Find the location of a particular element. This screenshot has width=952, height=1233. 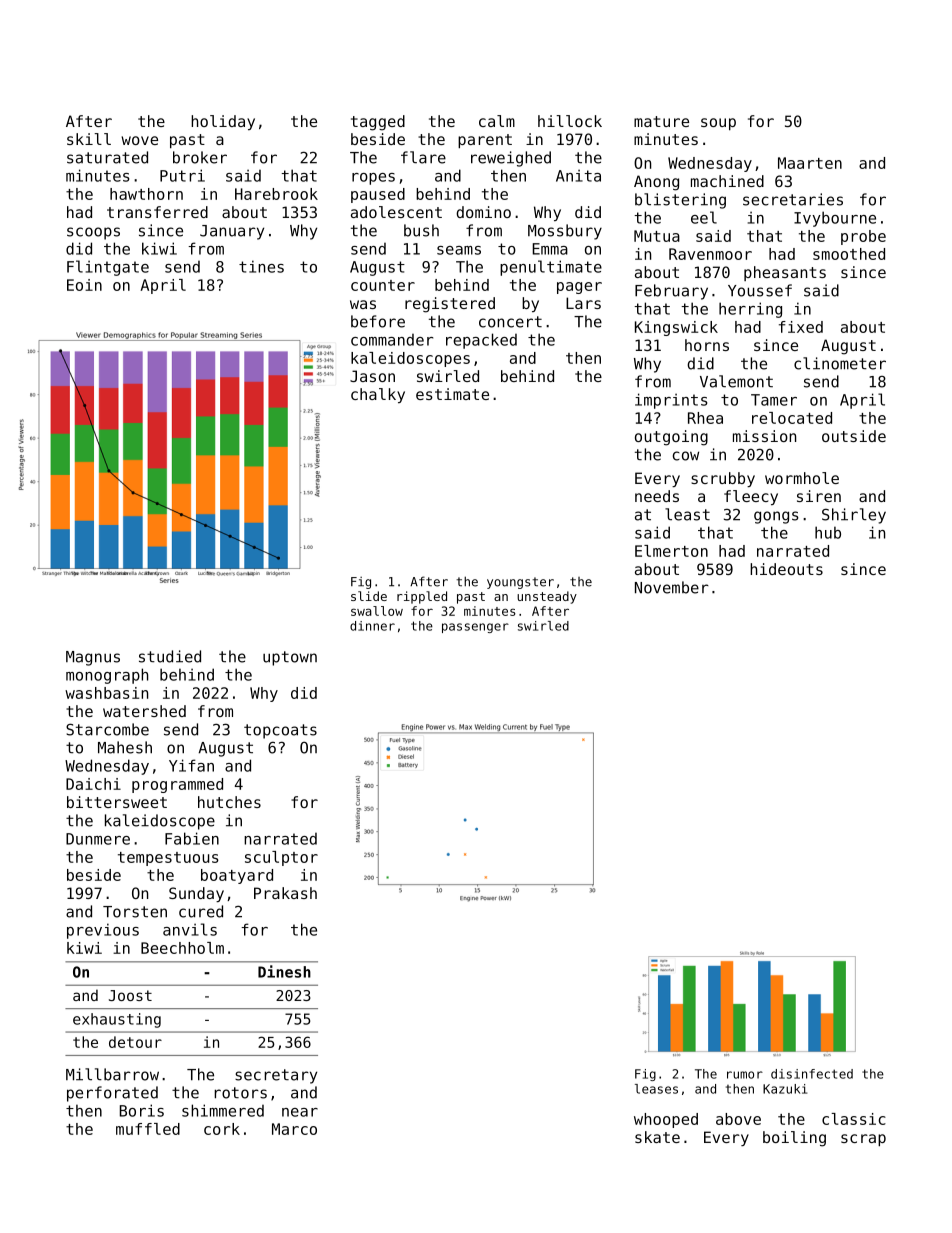

secretaries is located at coordinates (793, 199).
